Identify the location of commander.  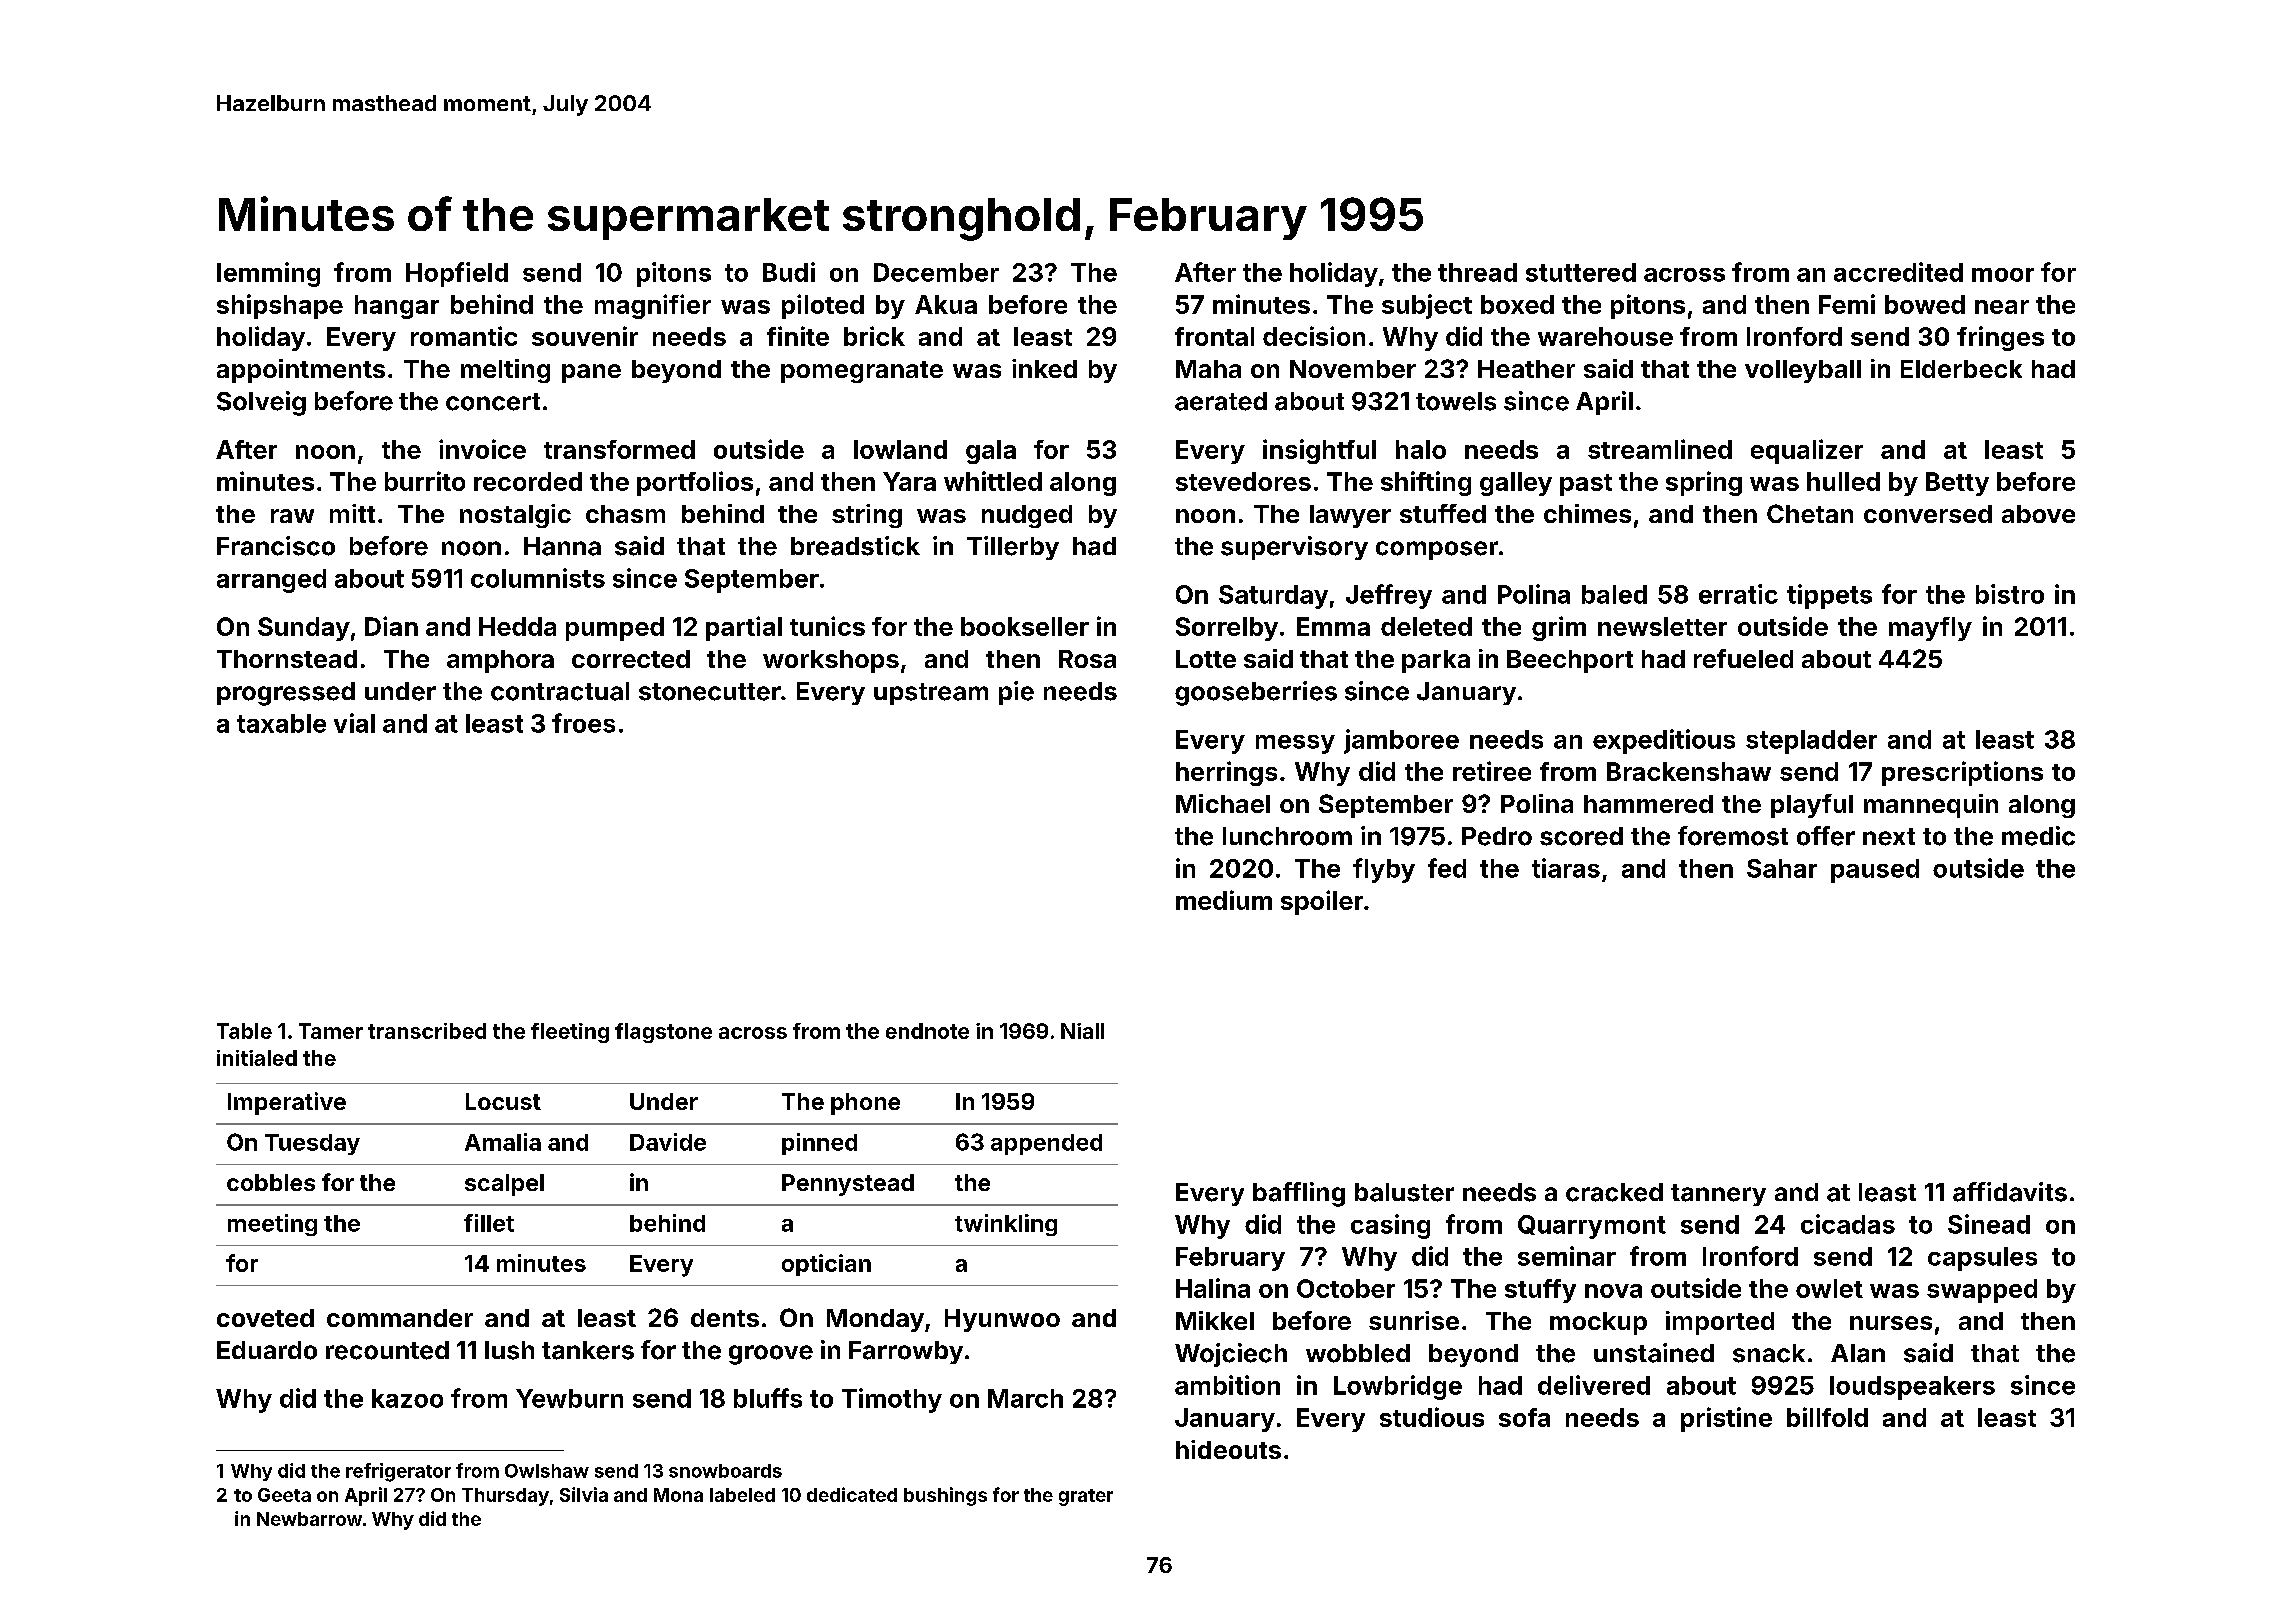
(400, 1318).
